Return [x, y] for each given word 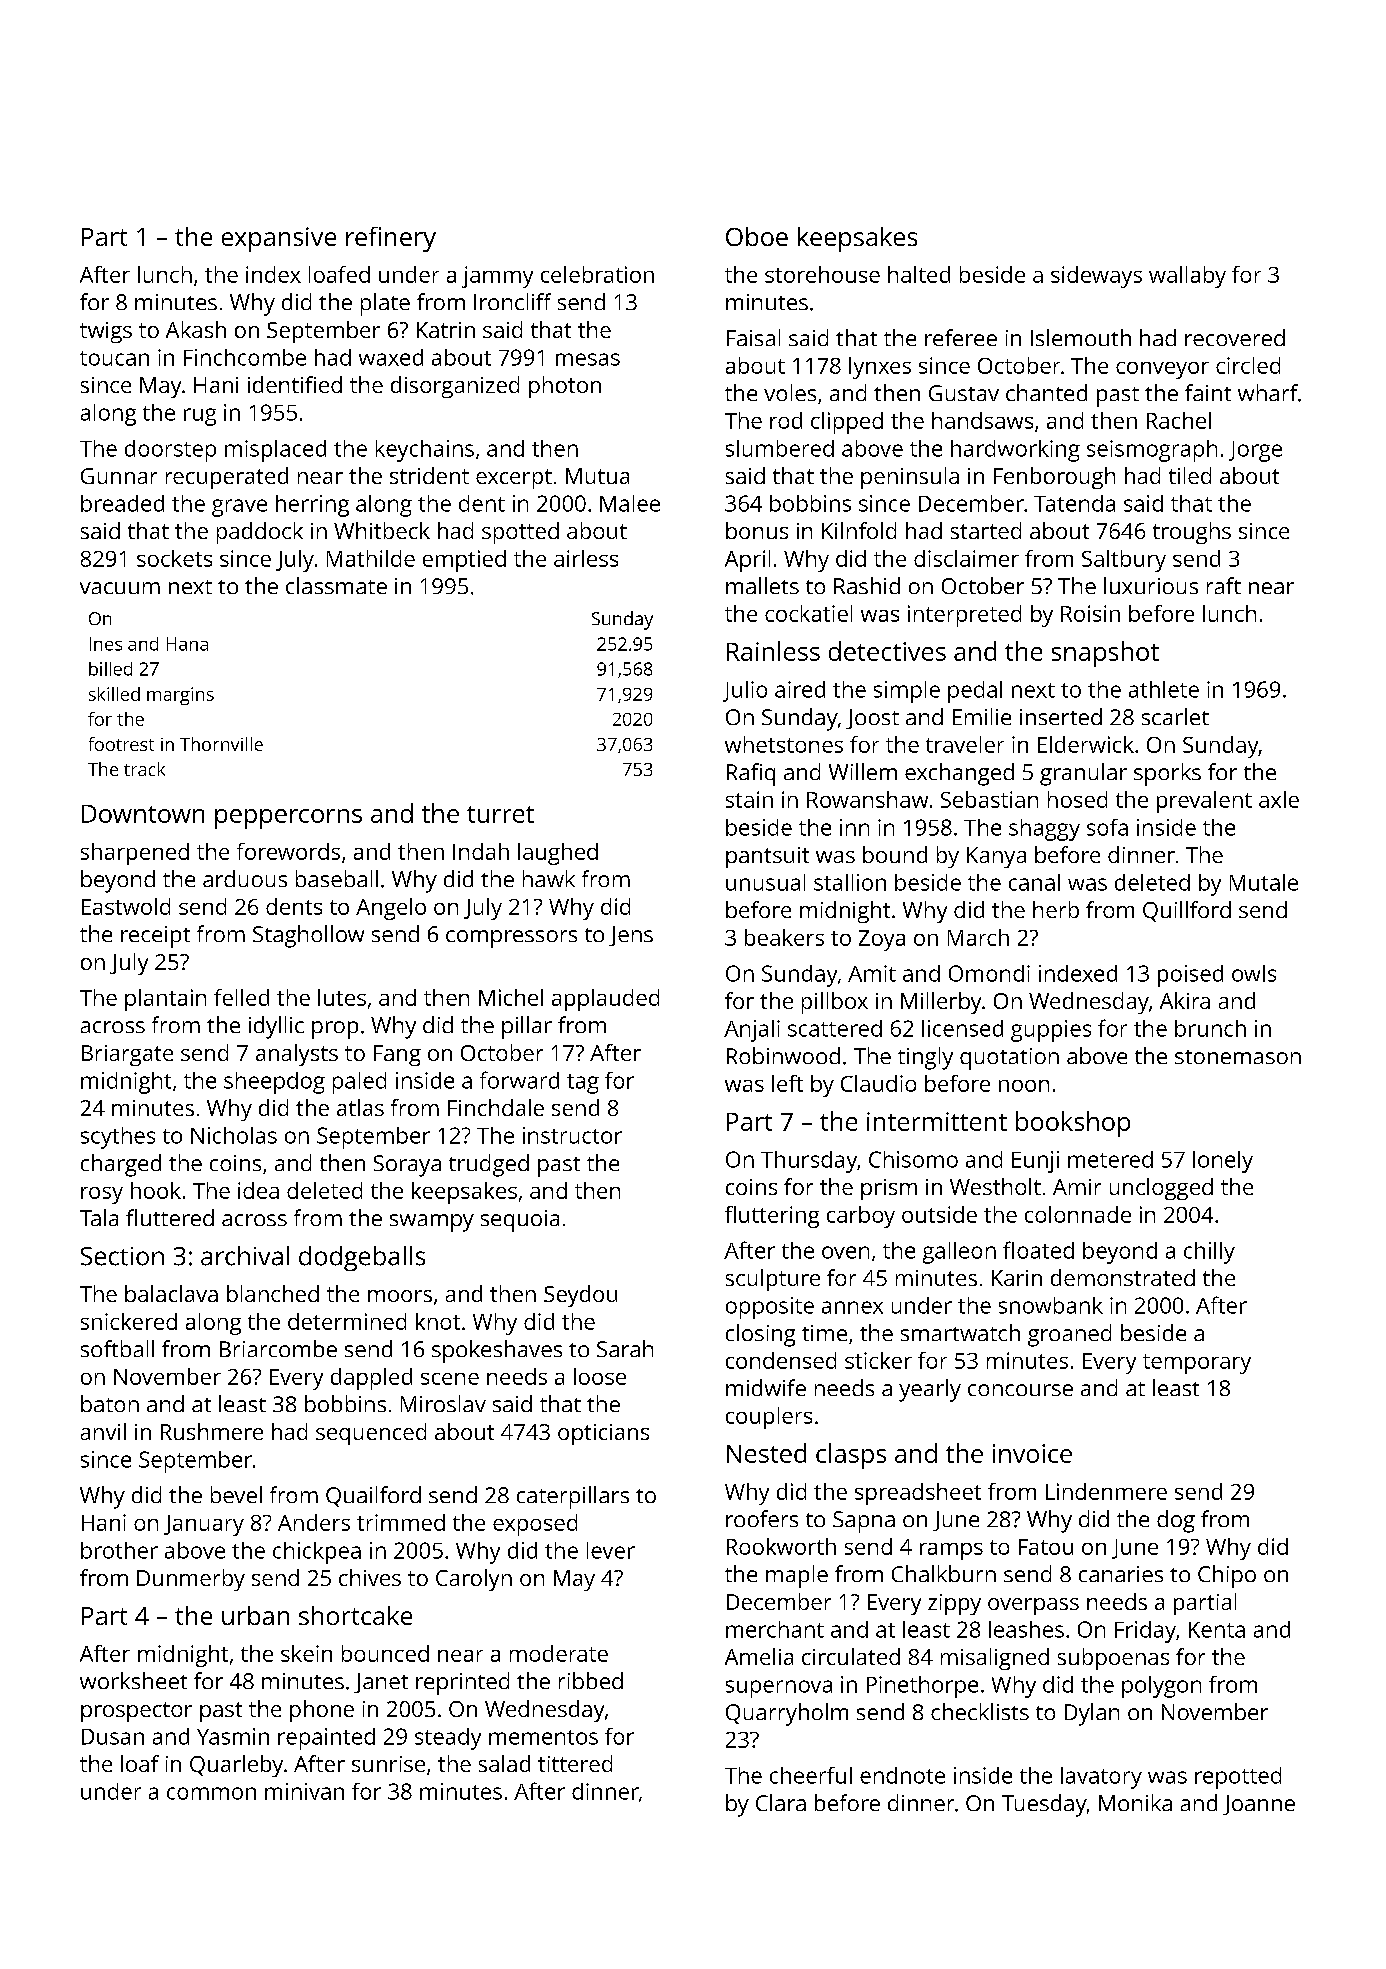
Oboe [757, 236]
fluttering [772, 1217]
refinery [391, 239]
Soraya [407, 1166]
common [211, 1793]
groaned [1069, 1335]
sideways [1096, 277]
